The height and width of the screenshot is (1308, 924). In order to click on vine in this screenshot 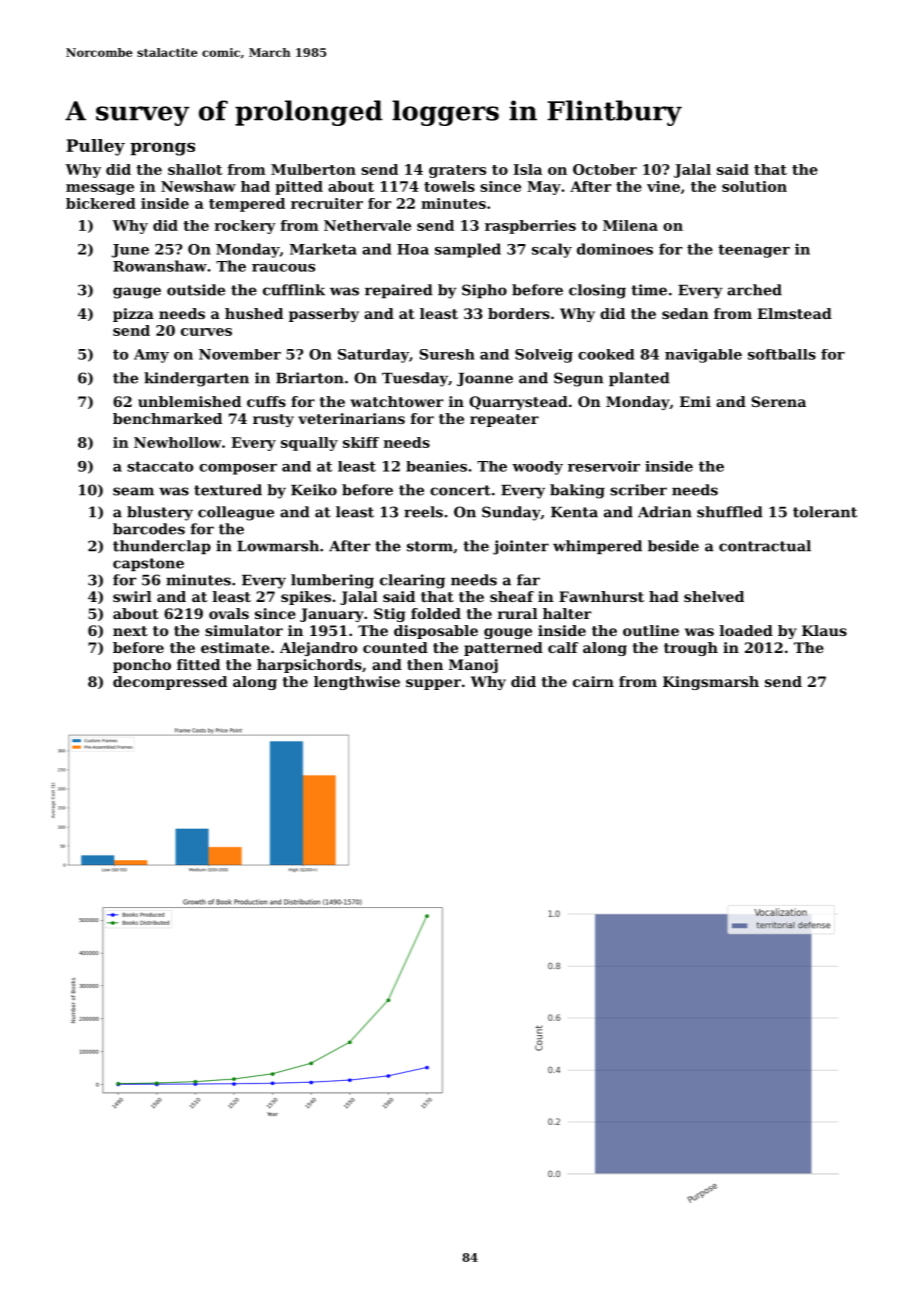, I will do `click(663, 186)`.
